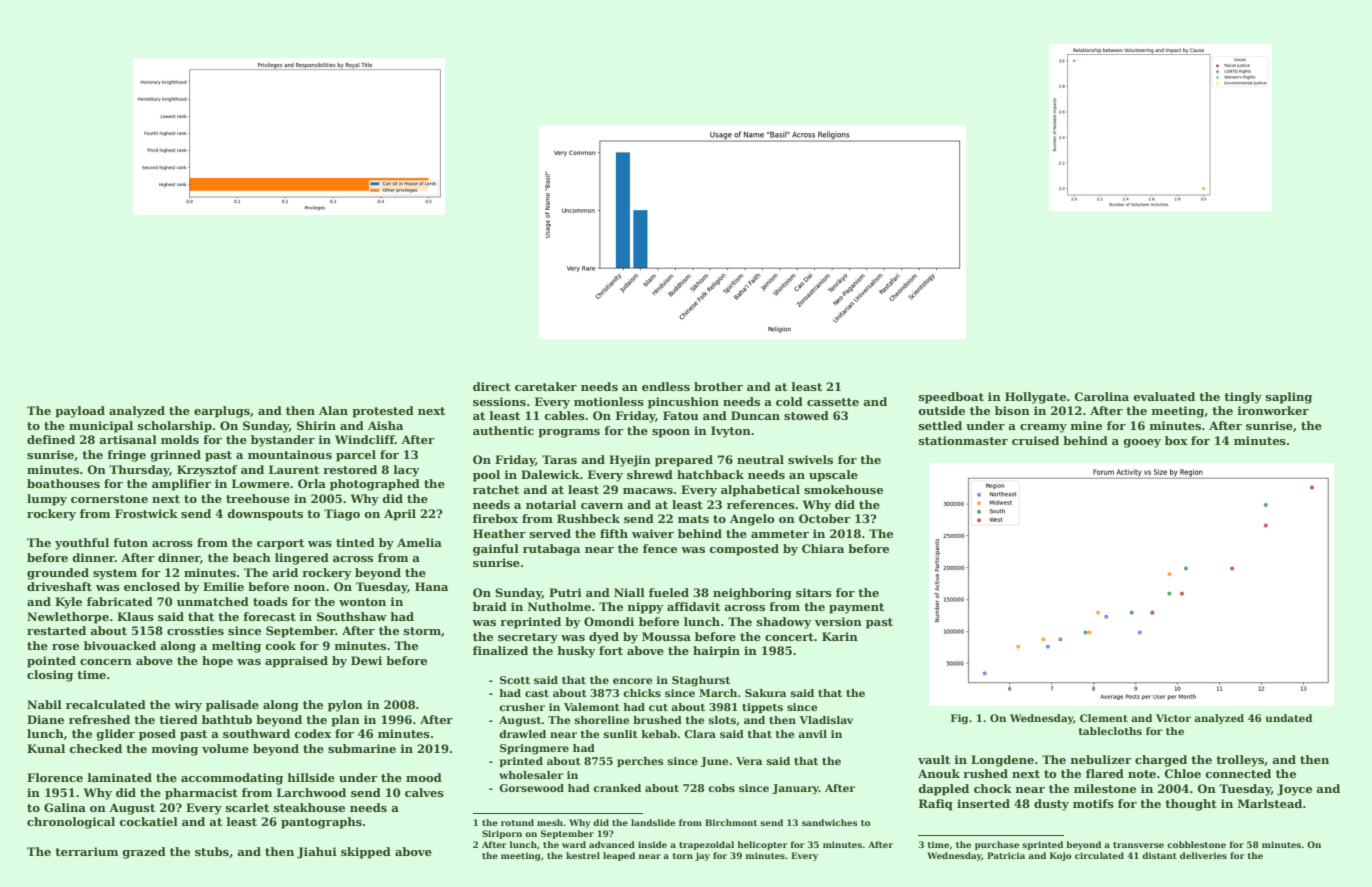  What do you see at coordinates (856, 608) in the page?
I see `payment` at bounding box center [856, 608].
